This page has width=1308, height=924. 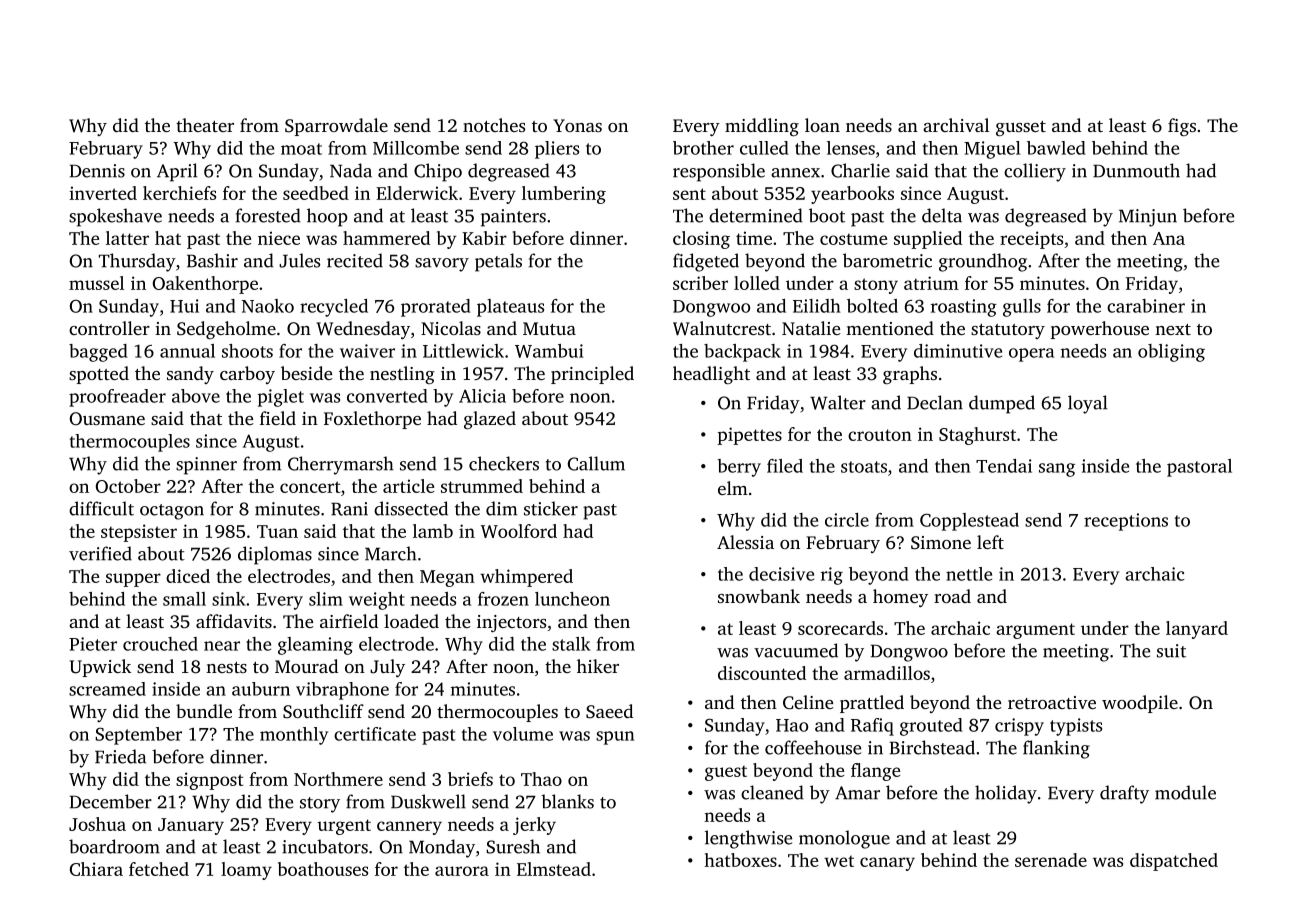 What do you see at coordinates (325, 846) in the page?
I see `incubators` at bounding box center [325, 846].
